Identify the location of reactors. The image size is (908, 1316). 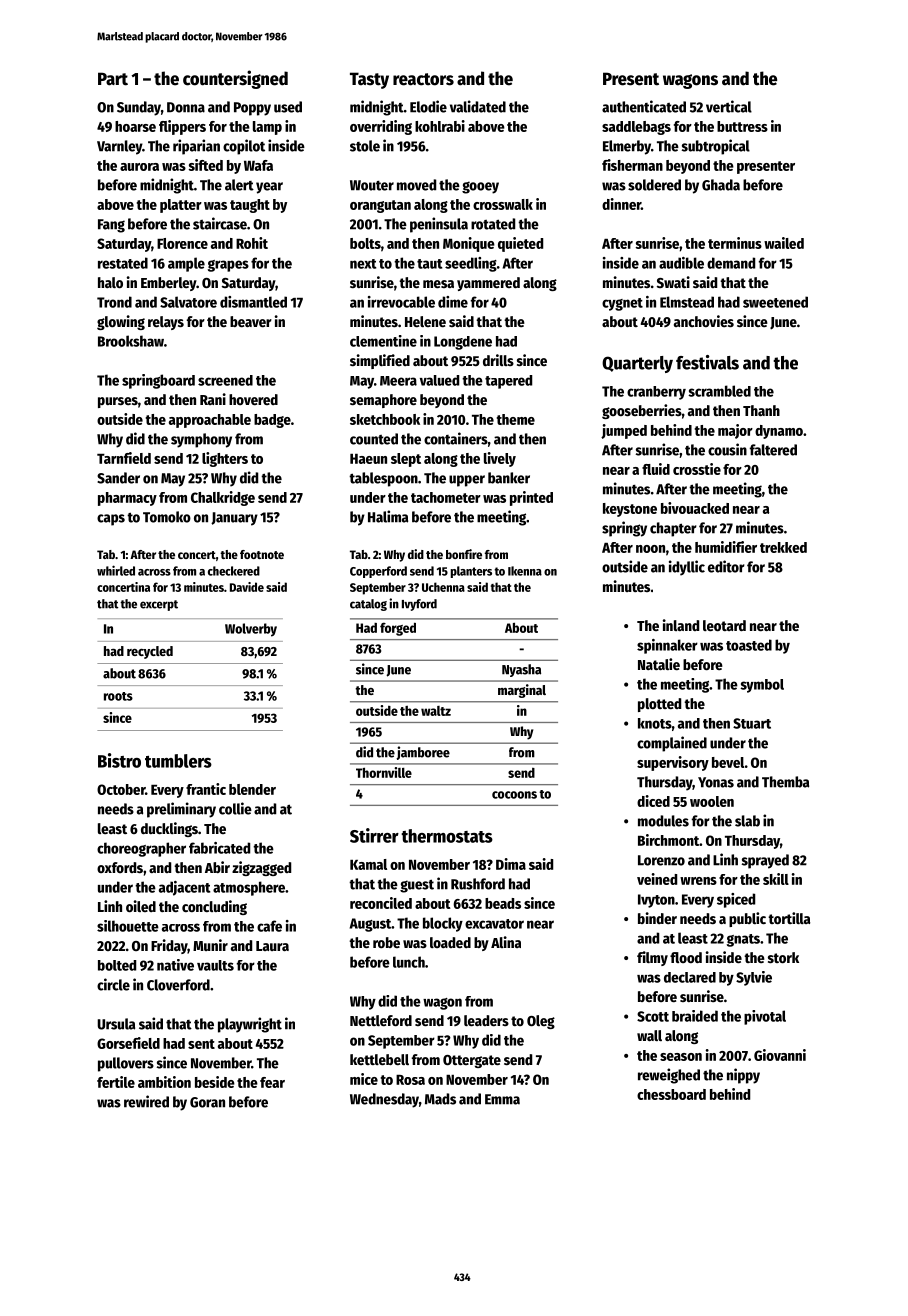
(423, 79).
